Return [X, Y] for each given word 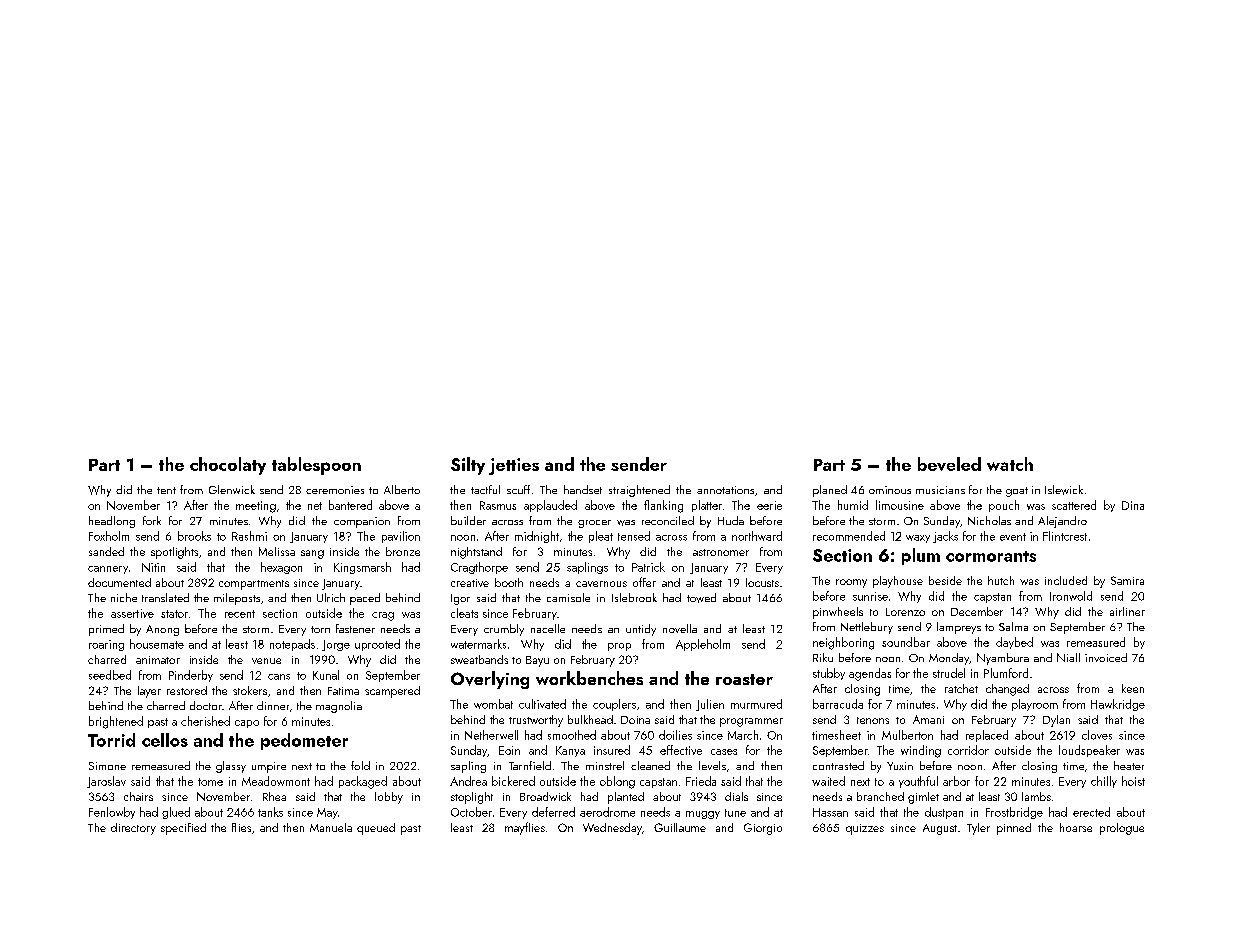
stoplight [472, 798]
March [743, 735]
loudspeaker [1089, 751]
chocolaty [228, 466]
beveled [949, 464]
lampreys [959, 628]
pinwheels [838, 613]
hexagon [281, 568]
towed [701, 598]
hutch [1001, 580]
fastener [355, 628]
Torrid [111, 740]
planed [830, 491]
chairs [138, 796]
